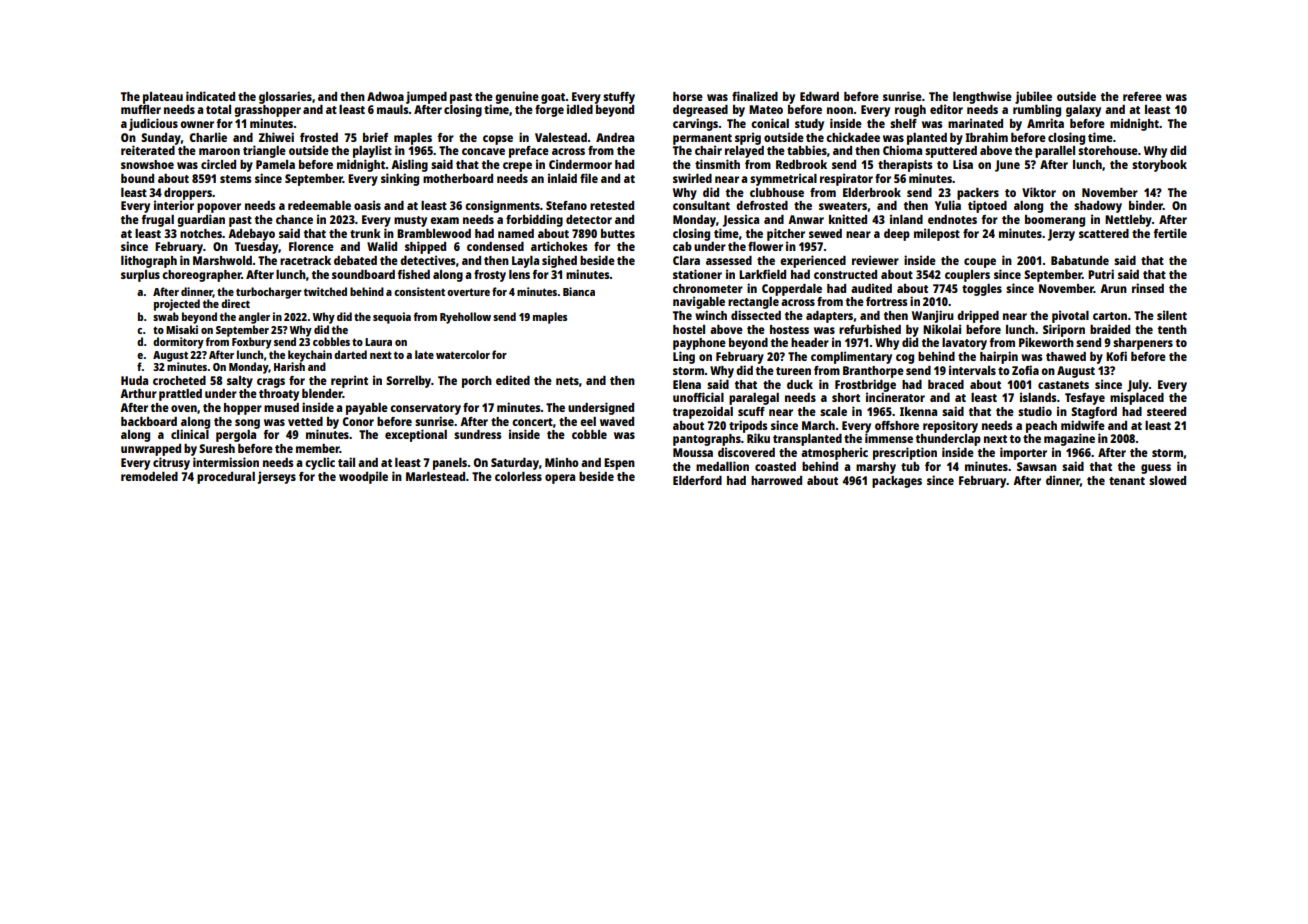 This document has width=1308, height=924. What do you see at coordinates (619, 98) in the document?
I see `stuffy` at bounding box center [619, 98].
